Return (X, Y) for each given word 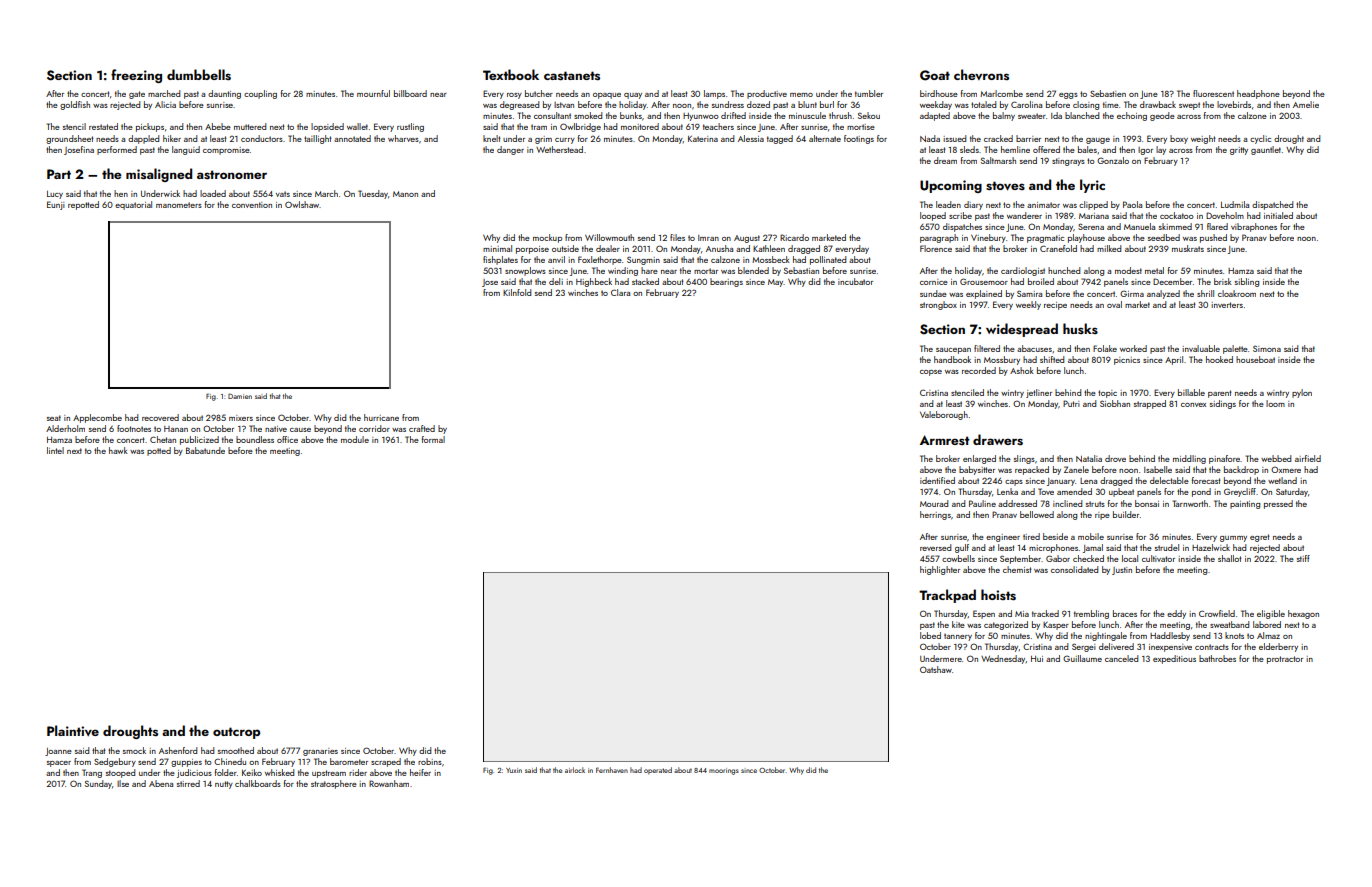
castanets (572, 75)
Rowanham (389, 783)
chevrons (981, 74)
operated (658, 771)
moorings (724, 771)
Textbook (511, 74)
